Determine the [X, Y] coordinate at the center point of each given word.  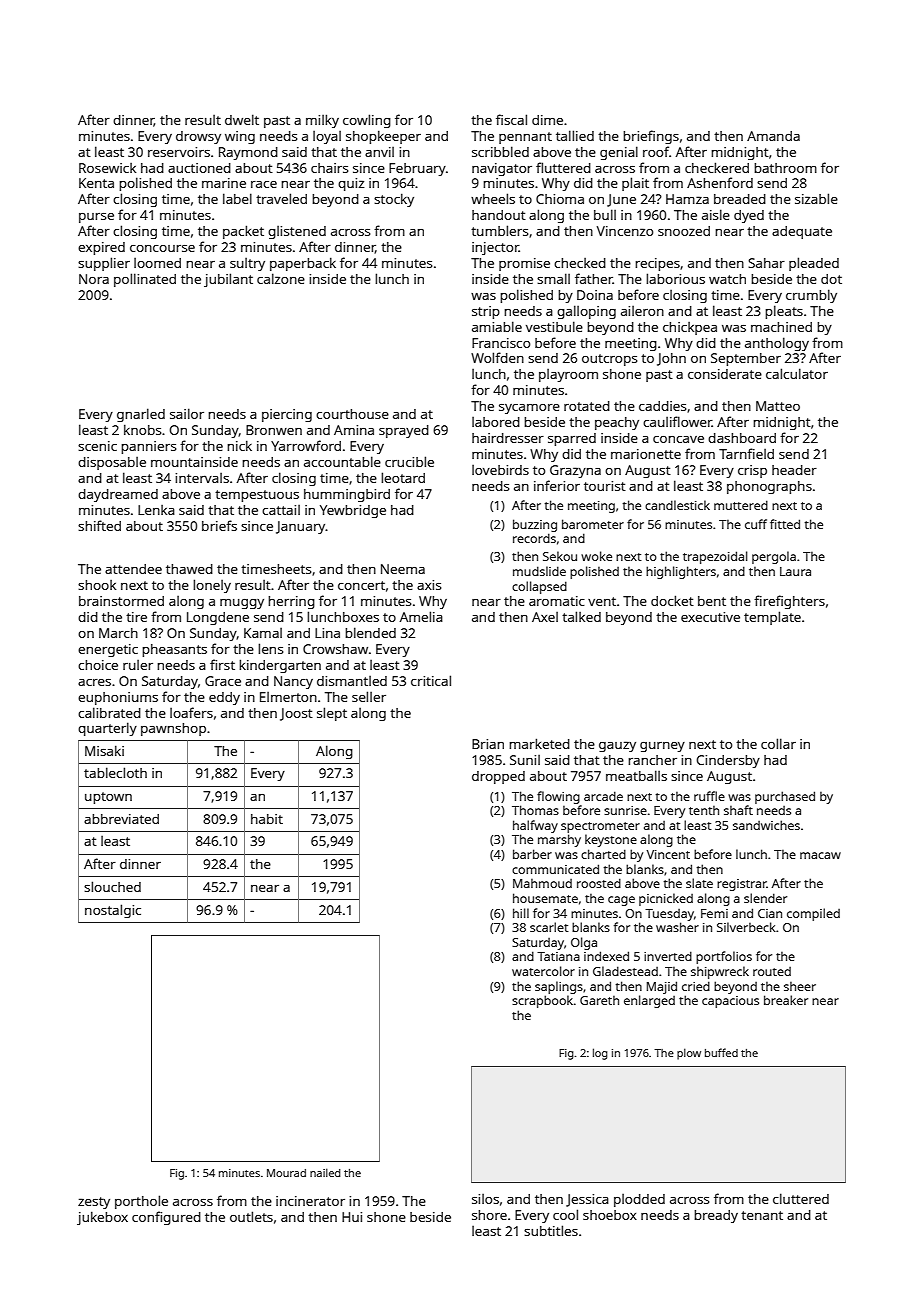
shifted [99, 525]
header [794, 470]
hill [521, 913]
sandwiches [766, 825]
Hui [352, 1217]
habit [267, 819]
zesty [94, 1203]
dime [547, 120]
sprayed [404, 431]
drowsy [198, 137]
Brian [488, 744]
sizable [816, 198]
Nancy [293, 682]
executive [710, 617]
